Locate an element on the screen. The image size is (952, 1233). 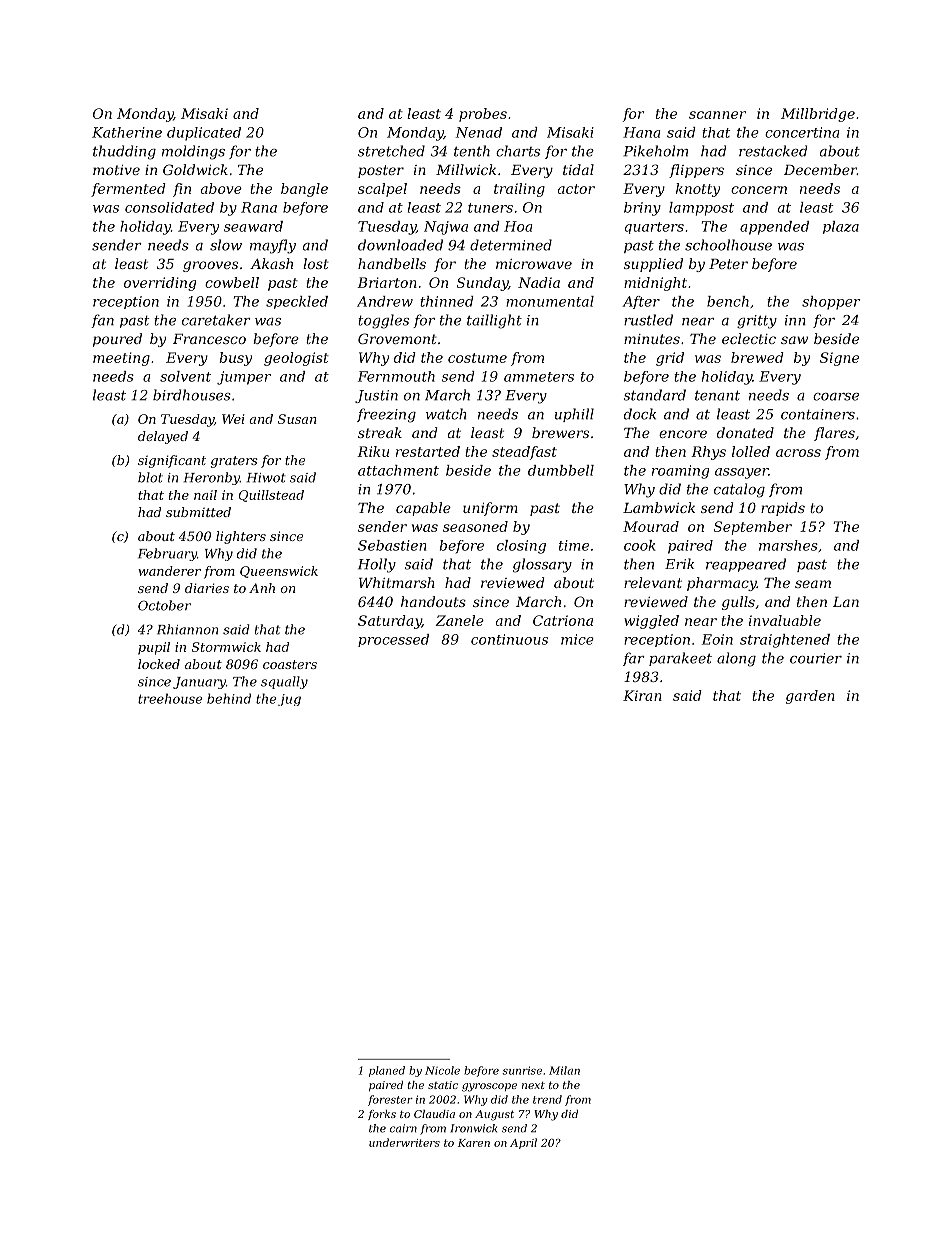
Kiran is located at coordinates (642, 695).
